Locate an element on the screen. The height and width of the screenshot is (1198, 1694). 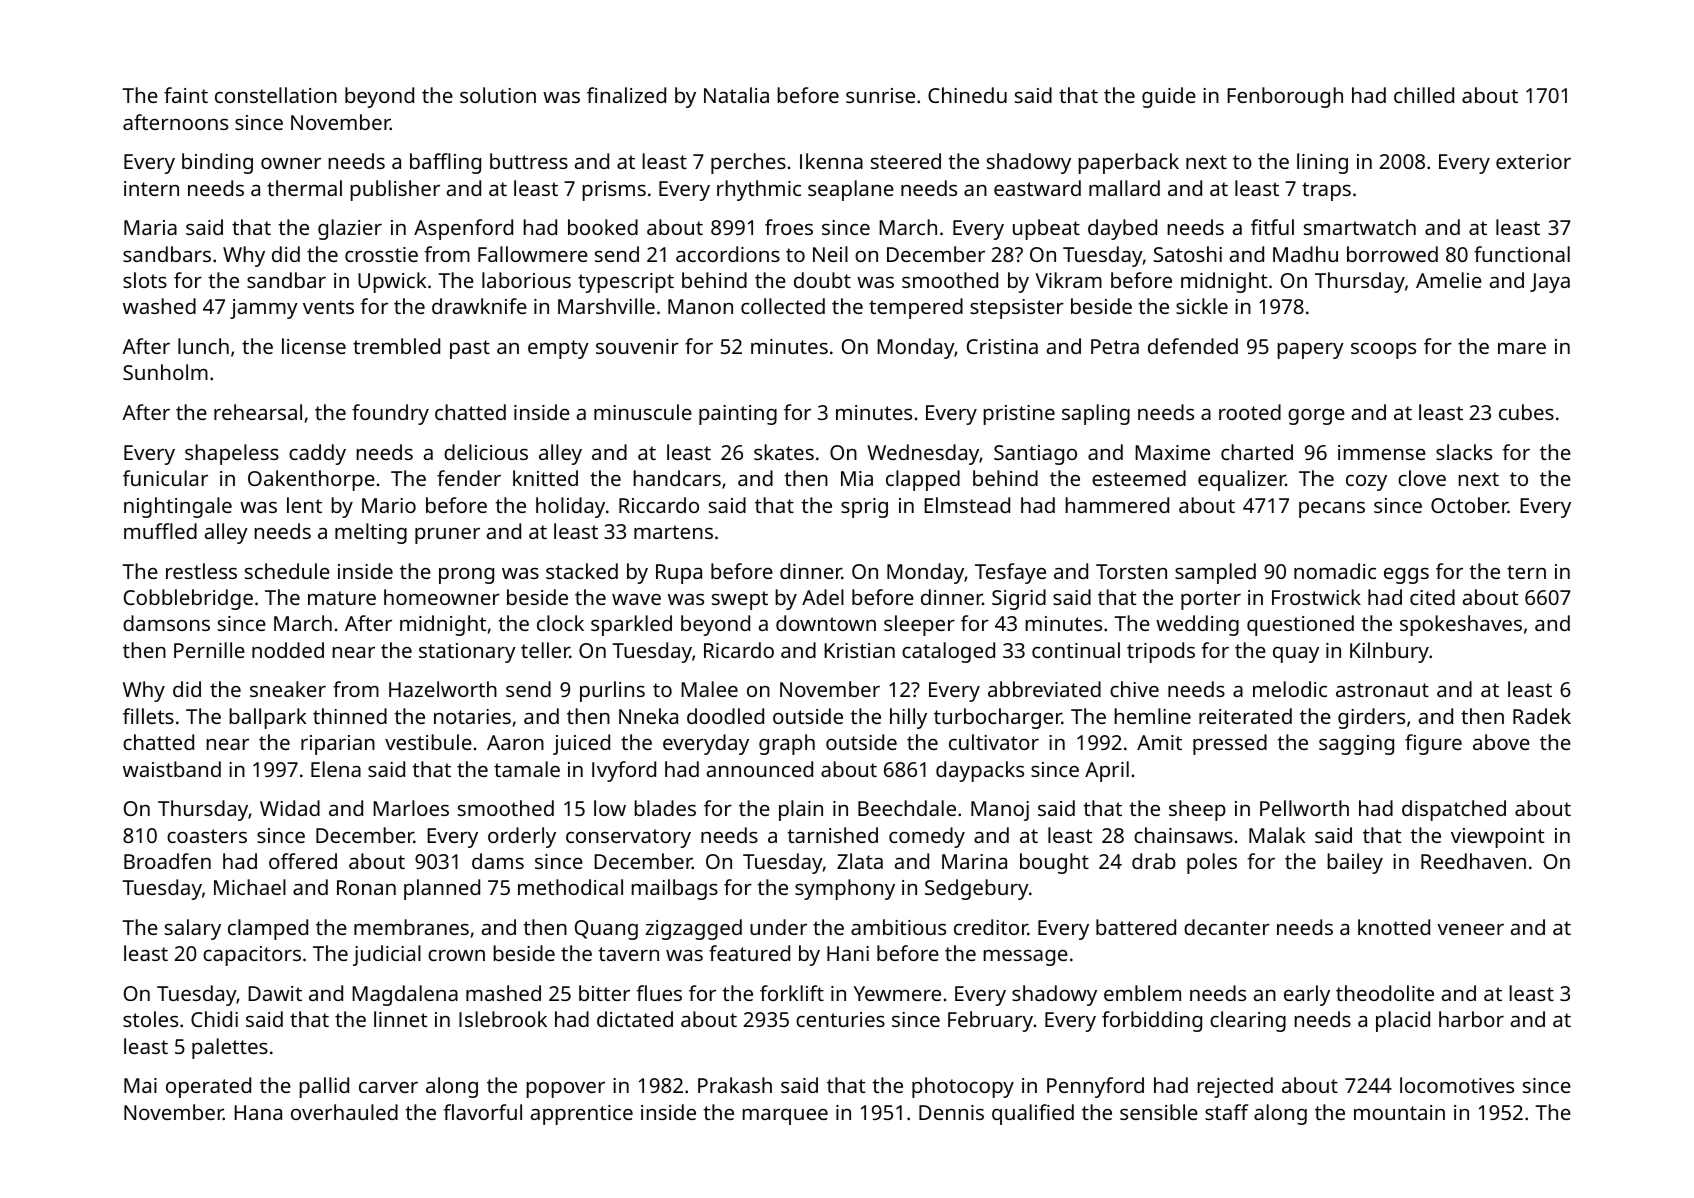
constellation is located at coordinates (276, 95).
